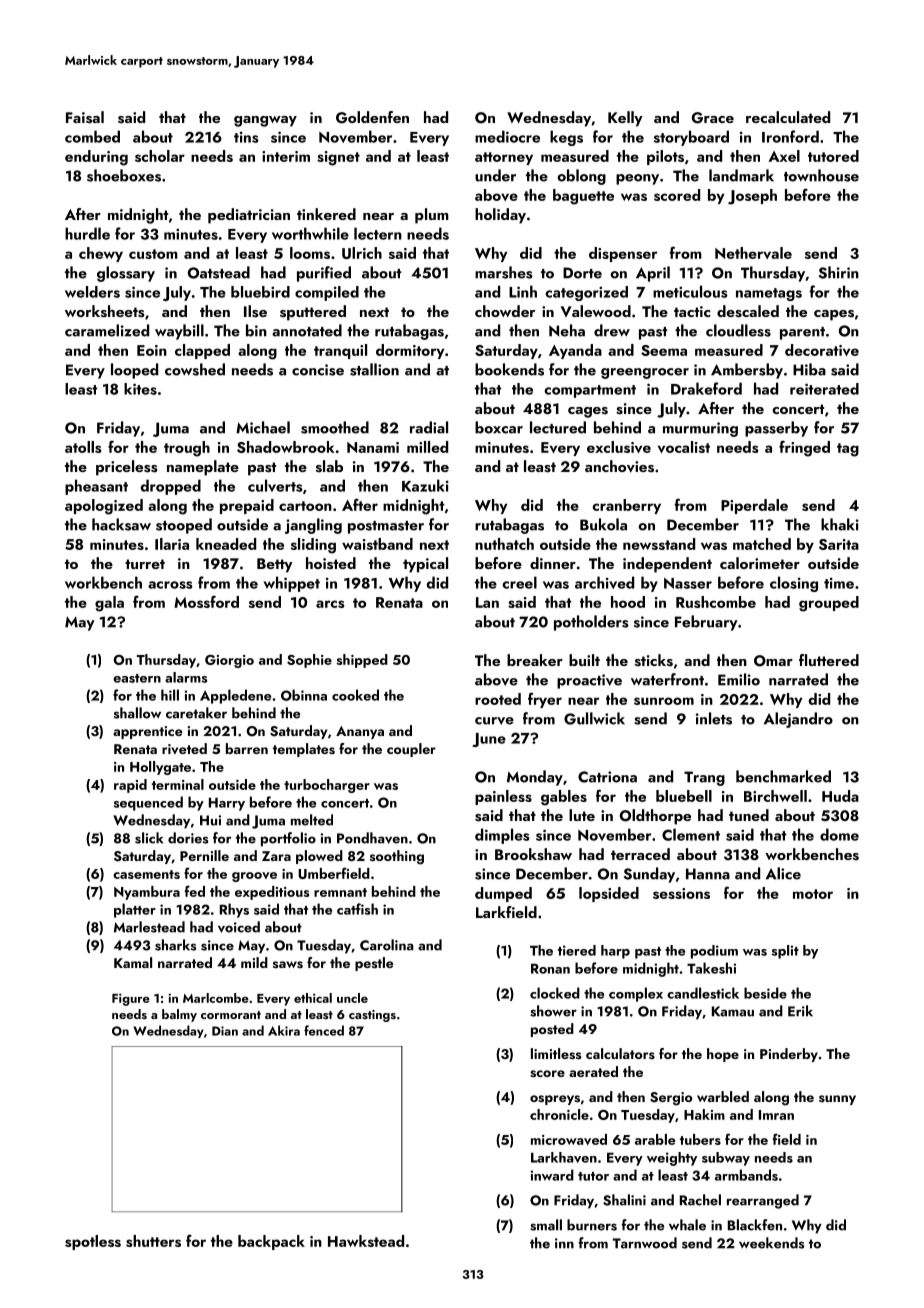 The image size is (924, 1308). Describe the element at coordinates (153, 1241) in the image. I see `shutters` at that location.
